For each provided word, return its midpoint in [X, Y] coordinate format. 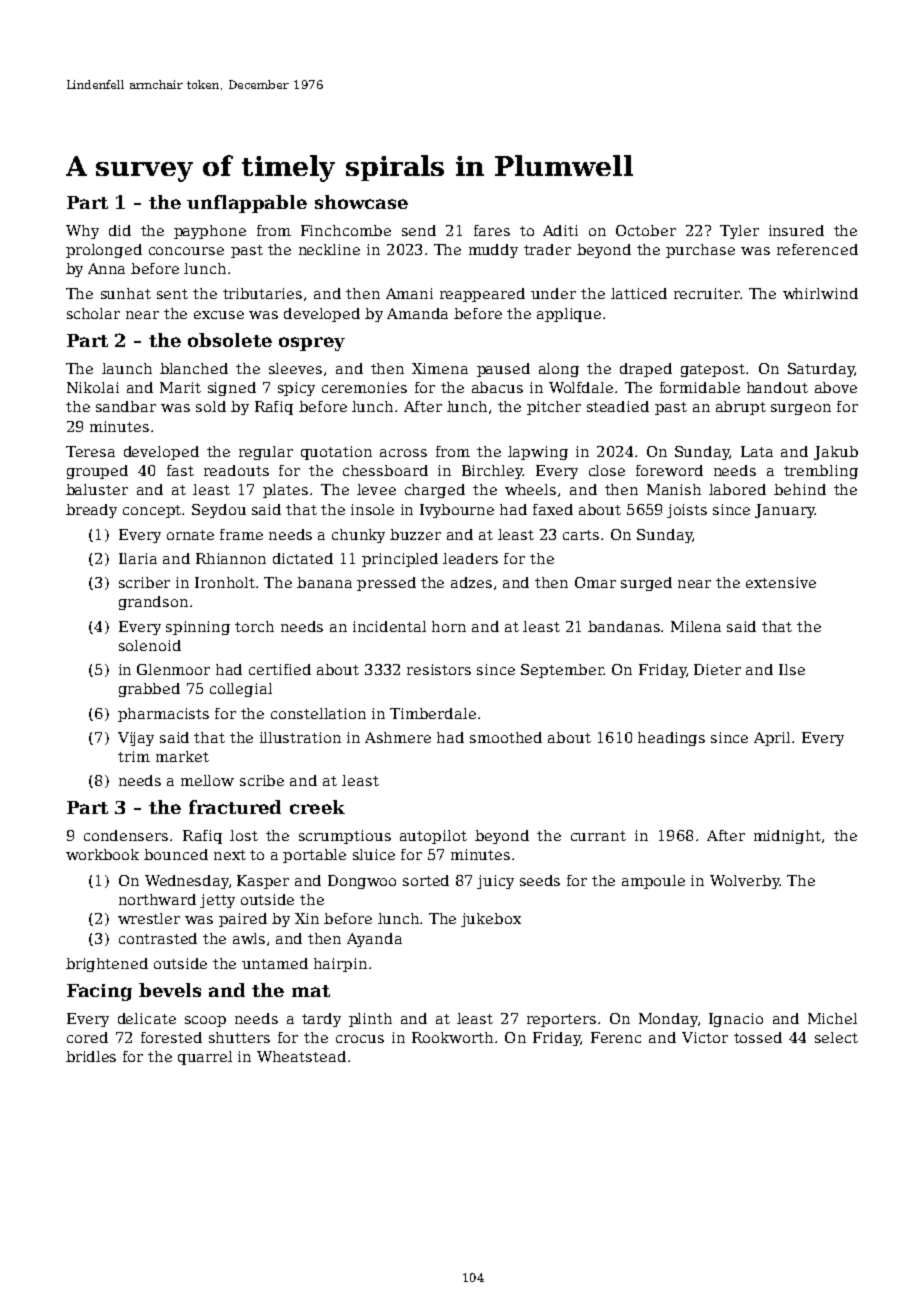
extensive [781, 582]
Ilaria [138, 558]
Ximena [440, 368]
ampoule [653, 882]
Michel [832, 1018]
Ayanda [374, 940]
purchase [700, 251]
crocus [360, 1039]
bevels [170, 990]
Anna [106, 268]
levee [376, 489]
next [230, 855]
